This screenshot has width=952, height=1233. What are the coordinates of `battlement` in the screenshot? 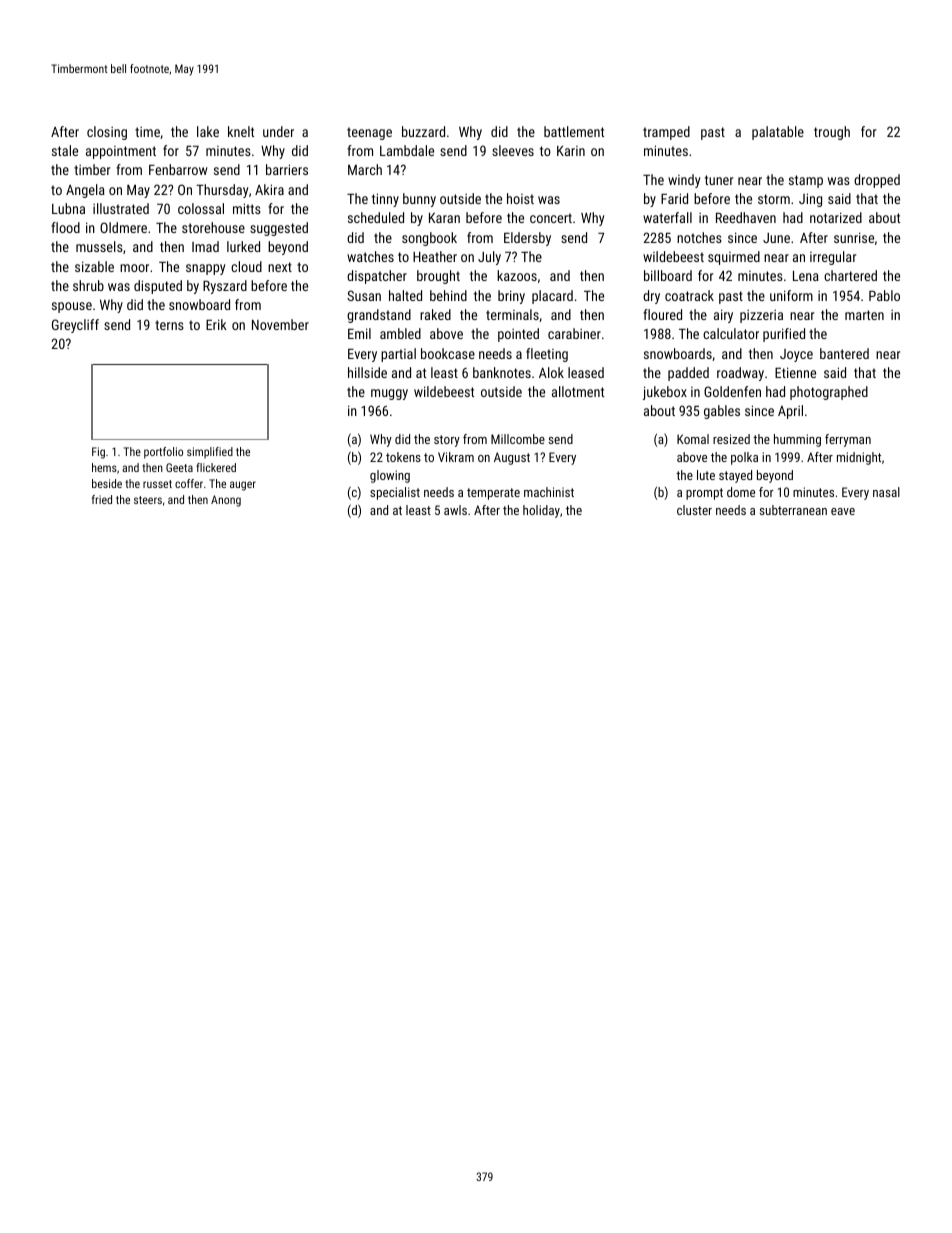 It's located at (574, 131).
